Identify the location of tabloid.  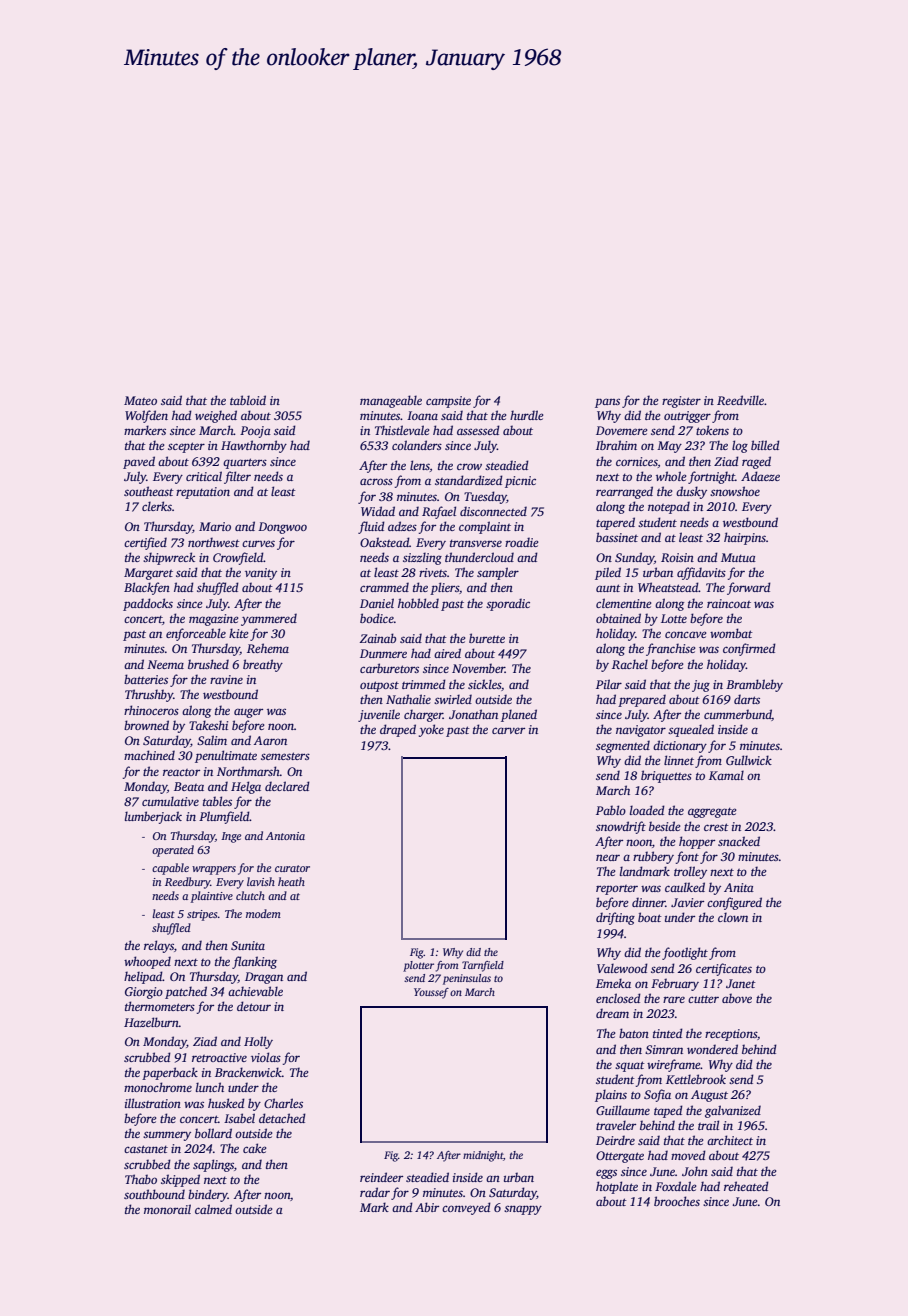
(248, 400).
